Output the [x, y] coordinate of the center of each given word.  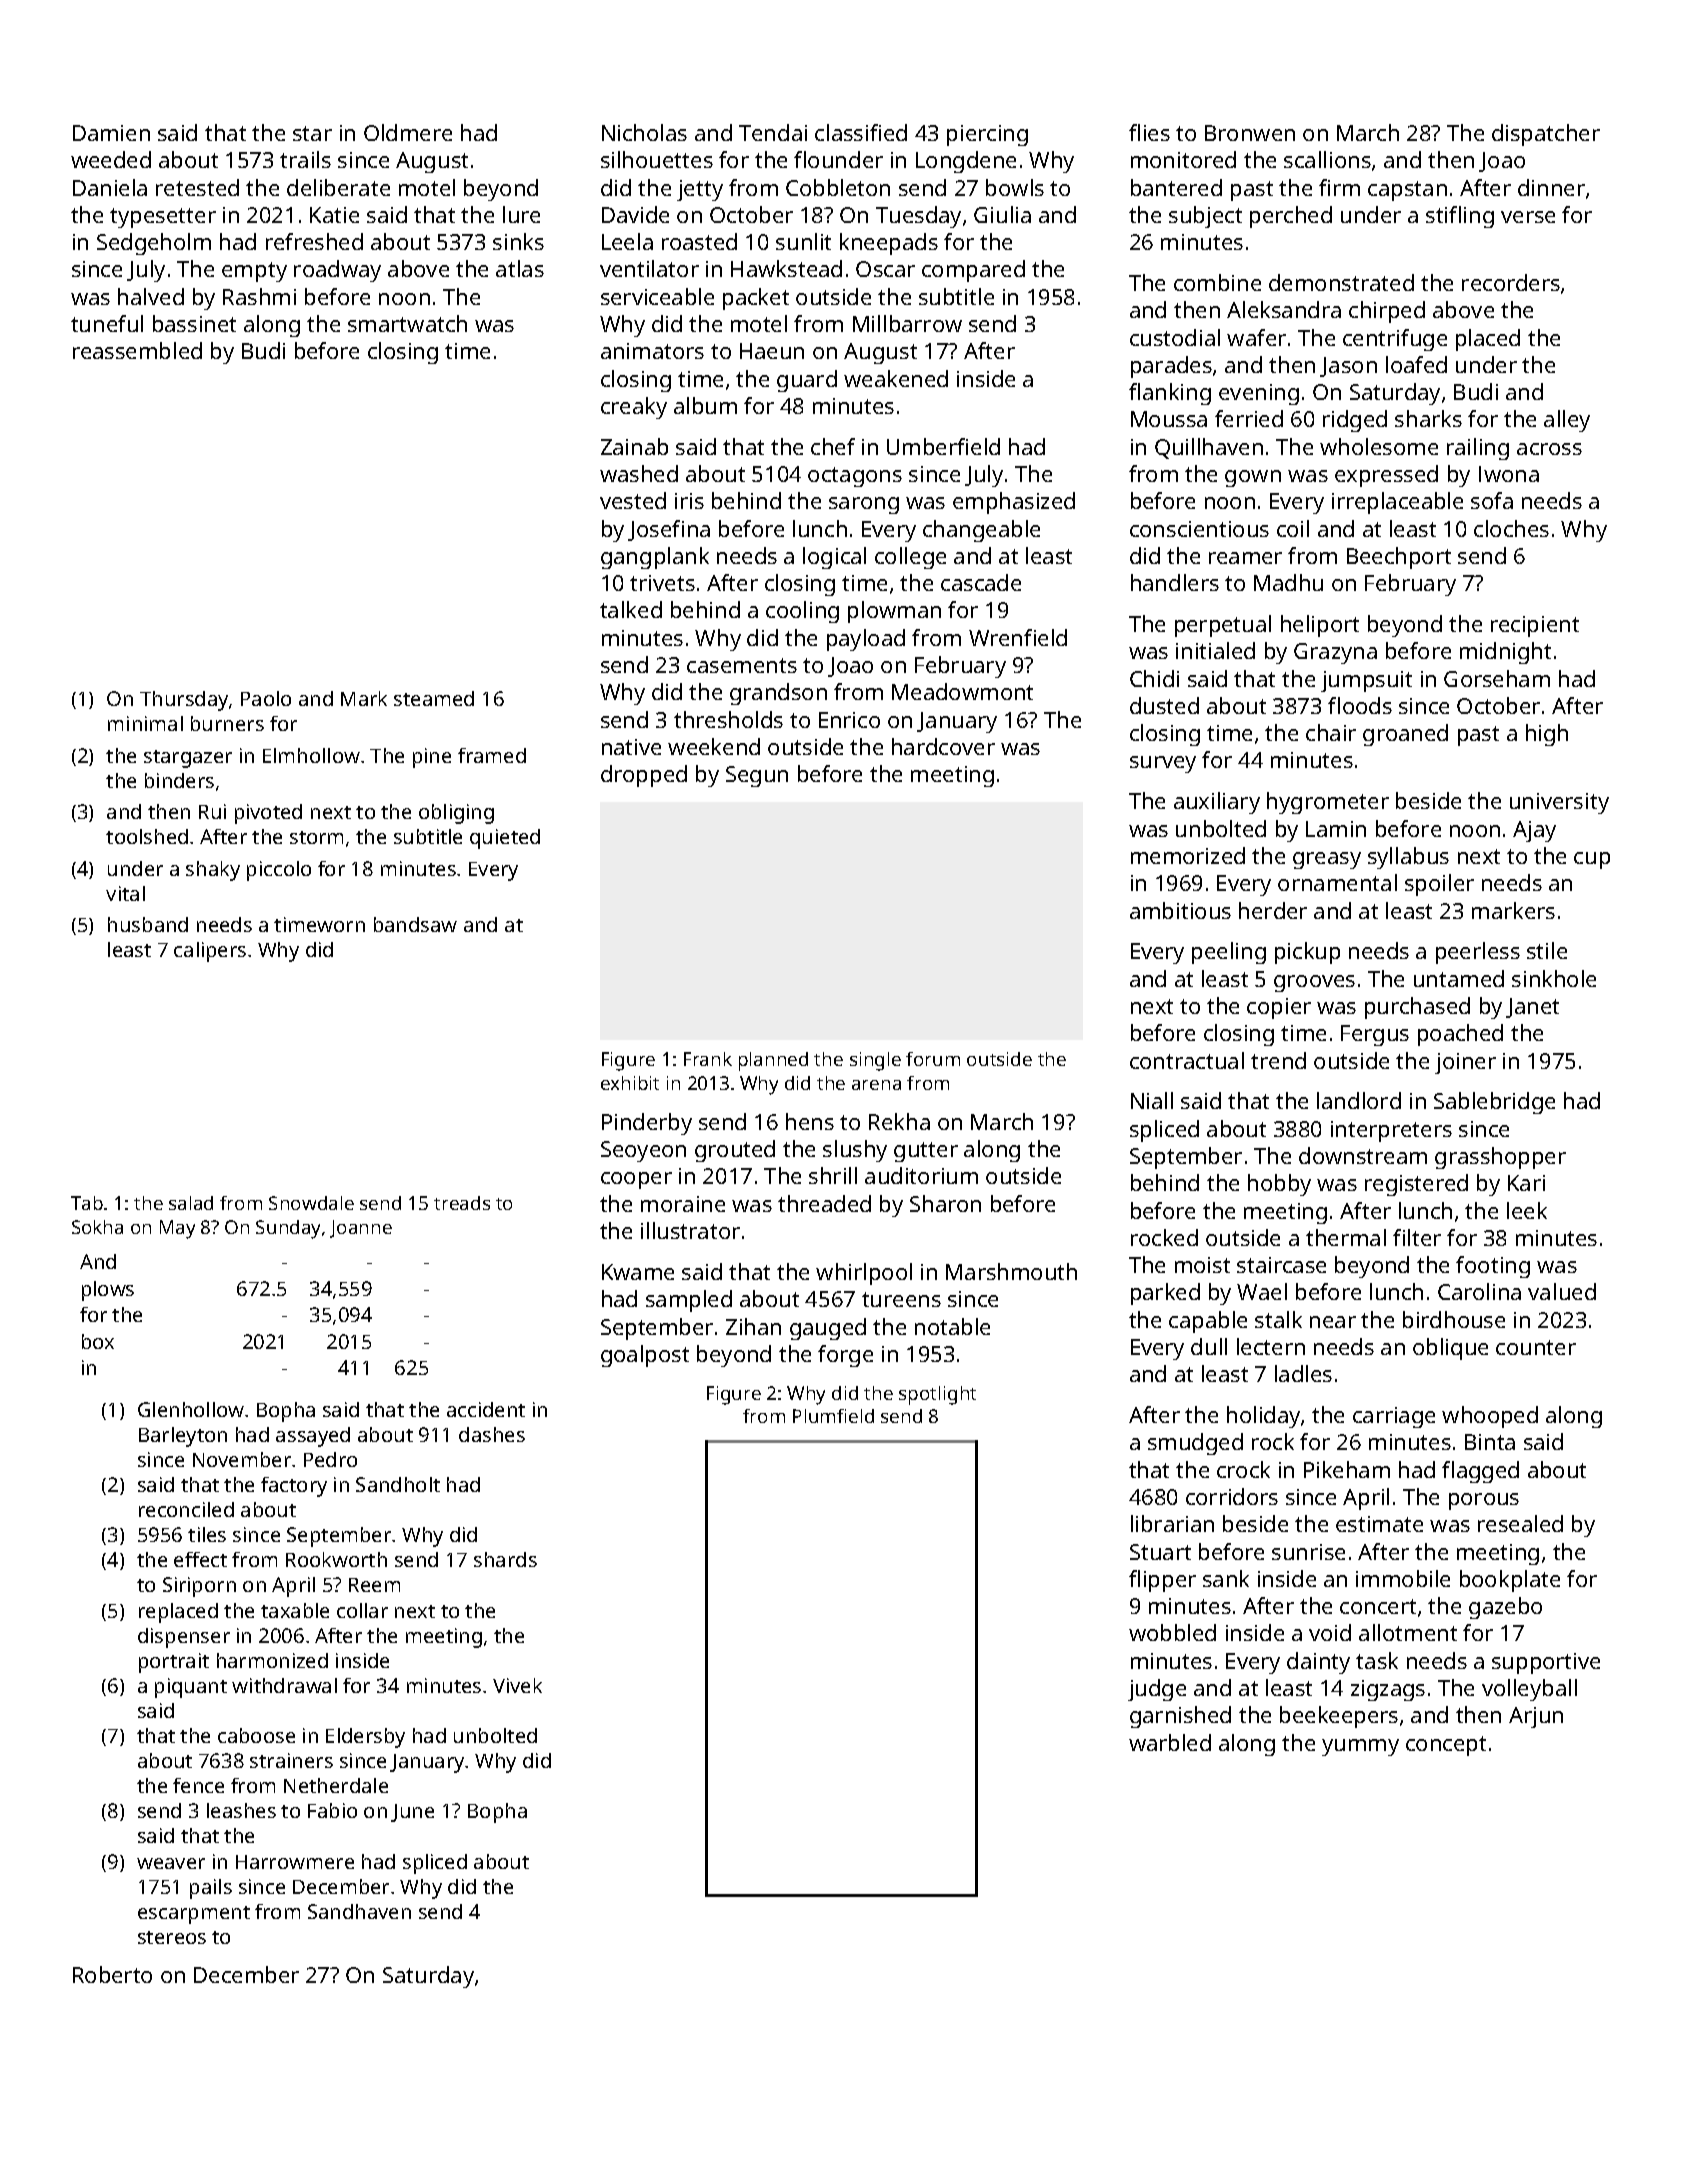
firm [1339, 187]
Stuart [1160, 1552]
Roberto [112, 1974]
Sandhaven [359, 1911]
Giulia [1002, 214]
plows [108, 1291]
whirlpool [864, 1274]
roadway [337, 271]
